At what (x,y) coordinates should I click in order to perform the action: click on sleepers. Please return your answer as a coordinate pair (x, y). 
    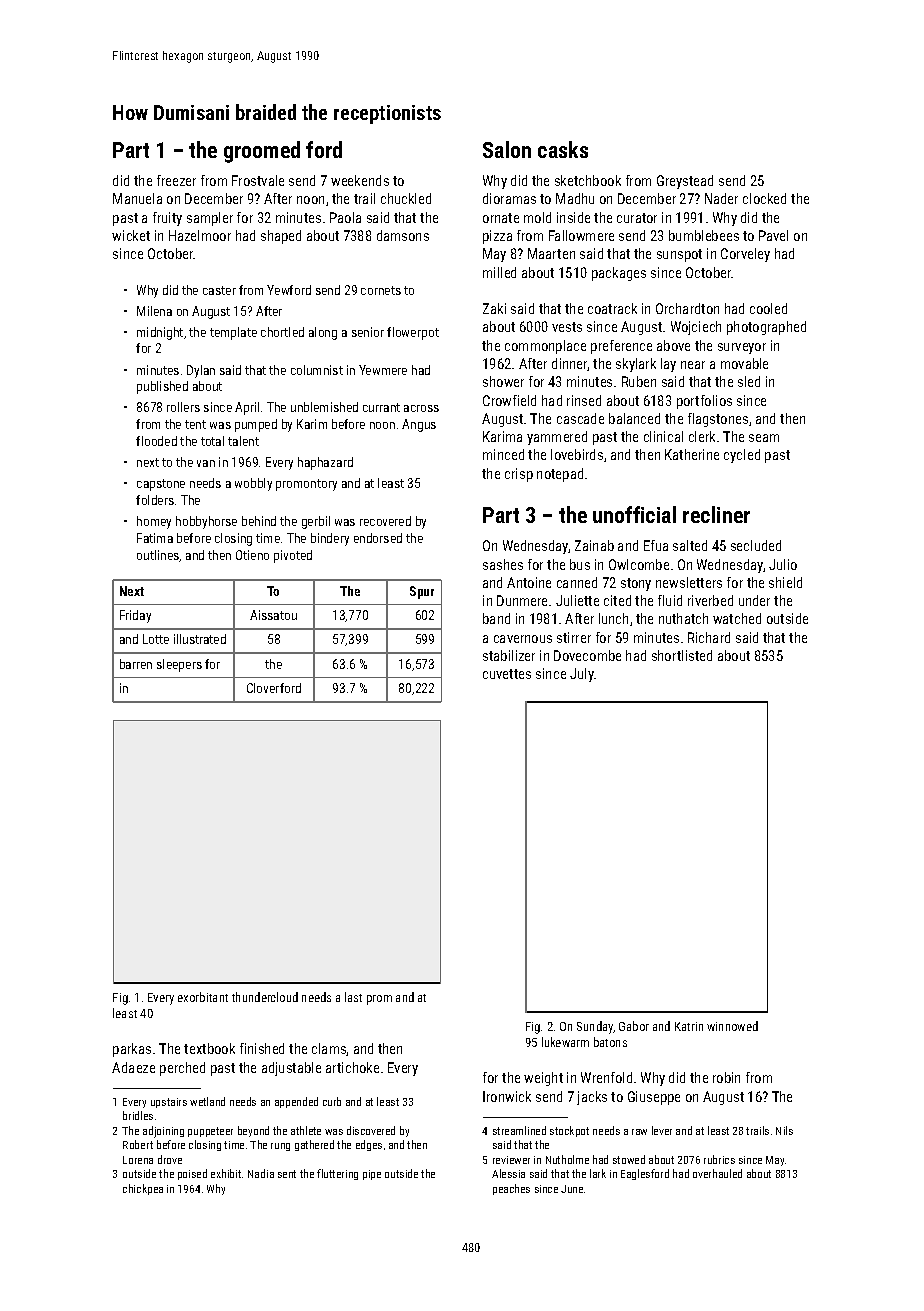
    Looking at the image, I should click on (179, 665).
